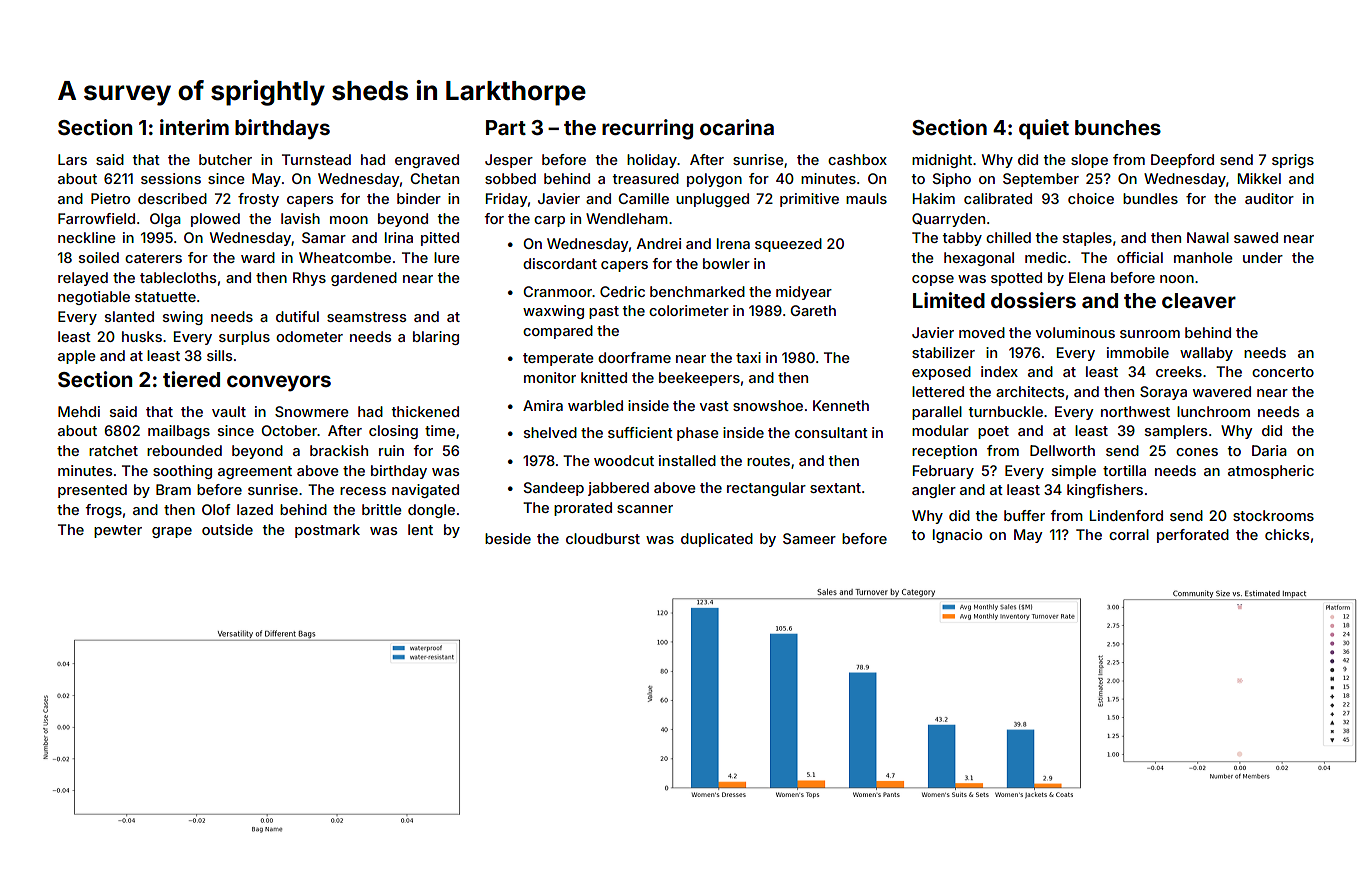 The image size is (1372, 887). What do you see at coordinates (768, 461) in the screenshot?
I see `routes` at bounding box center [768, 461].
